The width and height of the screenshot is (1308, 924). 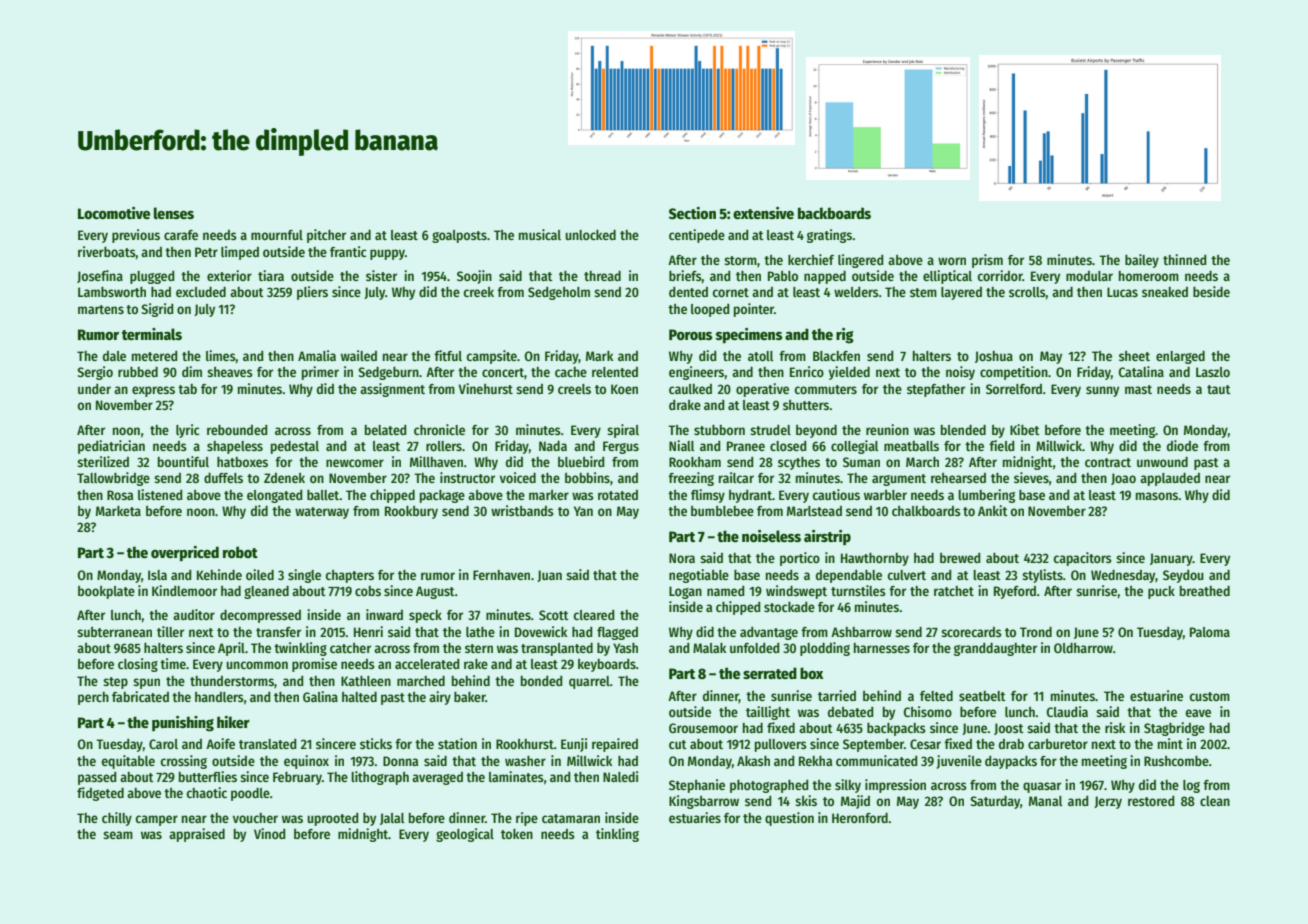 What do you see at coordinates (229, 275) in the screenshot?
I see `exterior` at bounding box center [229, 275].
